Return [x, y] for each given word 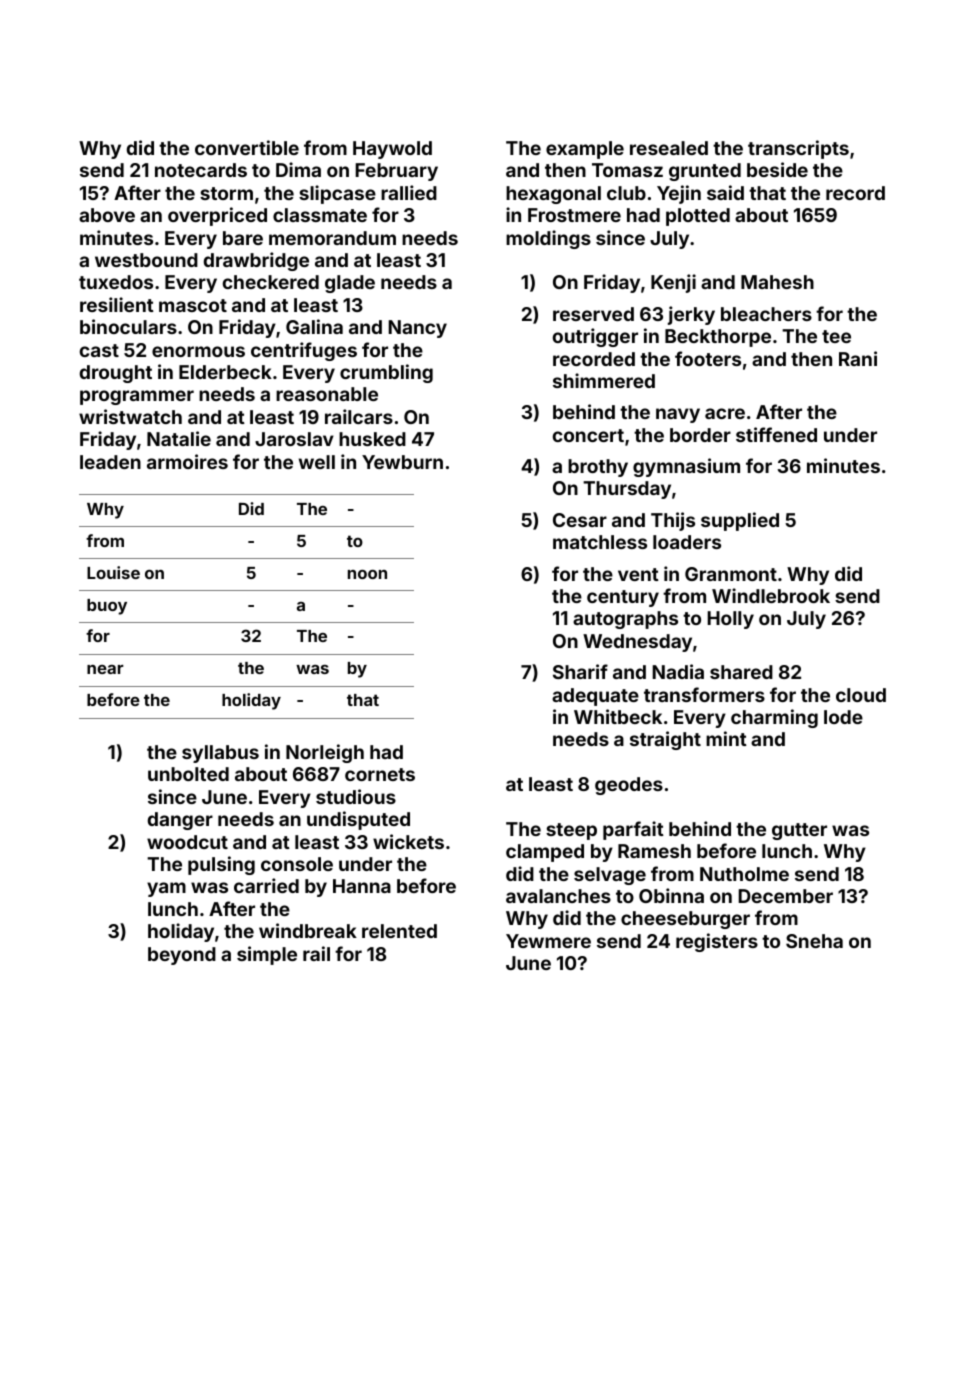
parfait [633, 830]
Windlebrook [771, 595]
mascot [193, 305]
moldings [548, 239]
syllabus [220, 754]
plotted [698, 217]
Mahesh [777, 282]
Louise [113, 572]
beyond [182, 956]
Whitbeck [618, 716]
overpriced [217, 216]
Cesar [580, 520]
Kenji [673, 283]
